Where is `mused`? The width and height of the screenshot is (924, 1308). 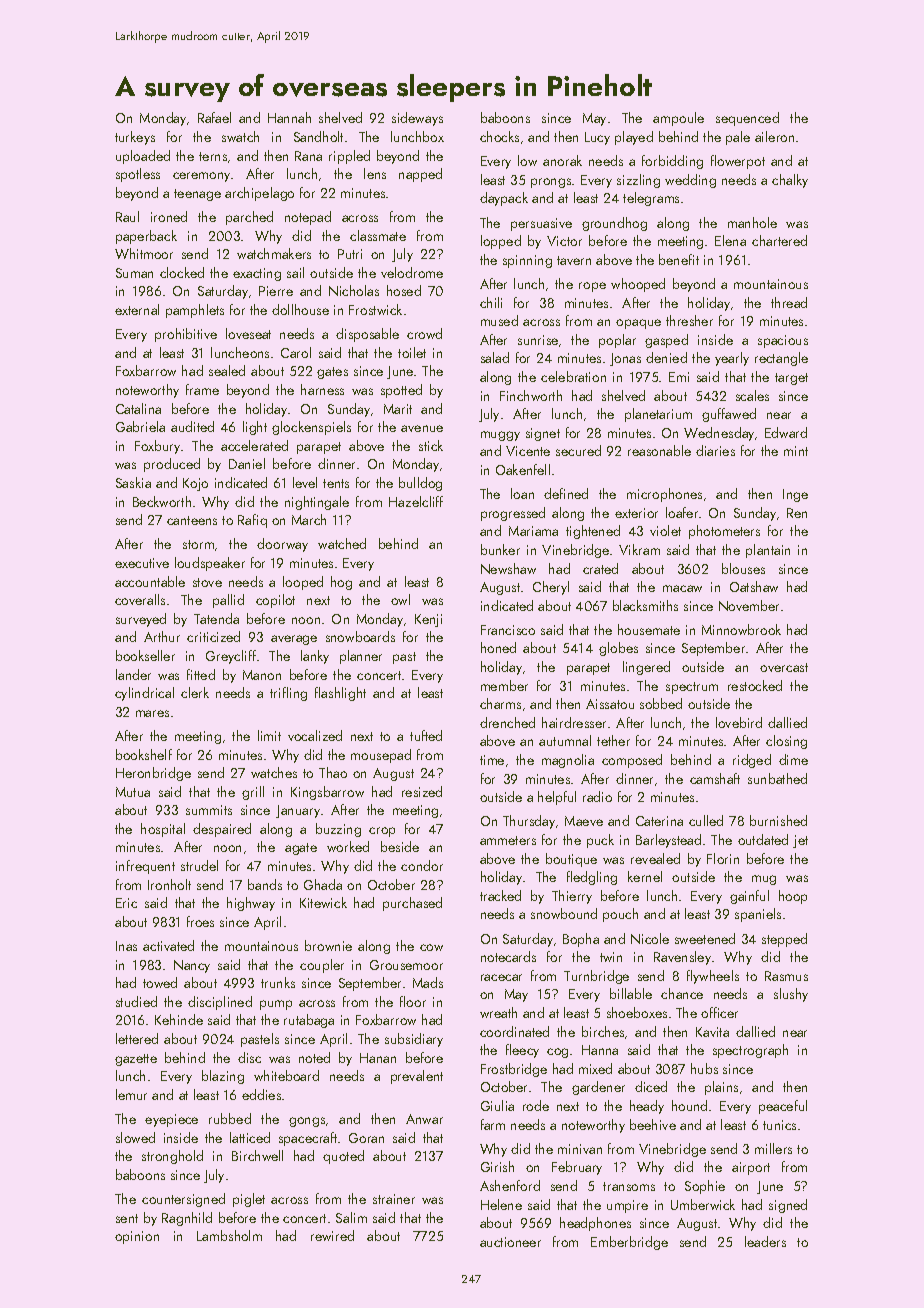 mused is located at coordinates (499, 320).
